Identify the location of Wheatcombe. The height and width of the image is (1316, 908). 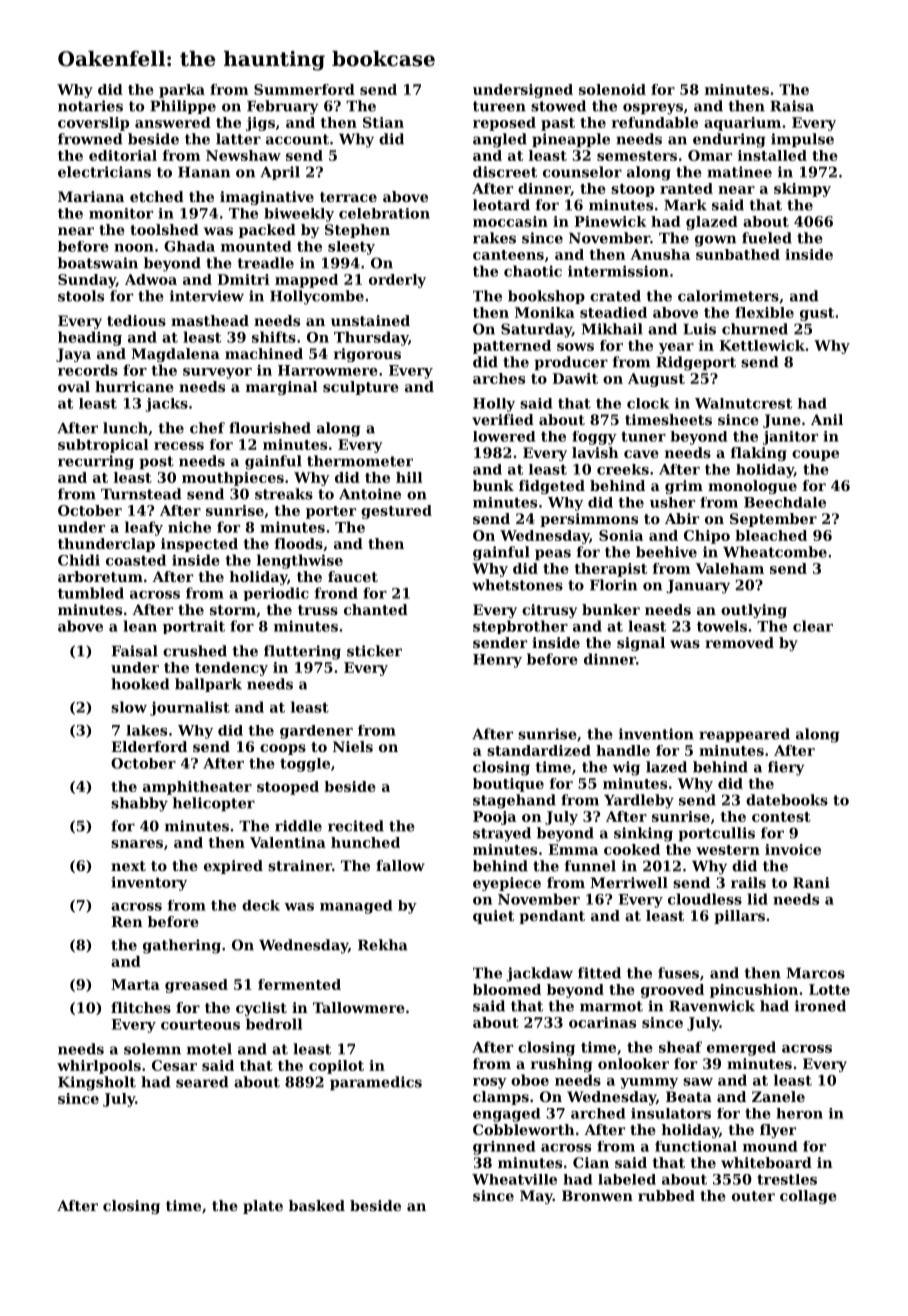
(775, 552).
